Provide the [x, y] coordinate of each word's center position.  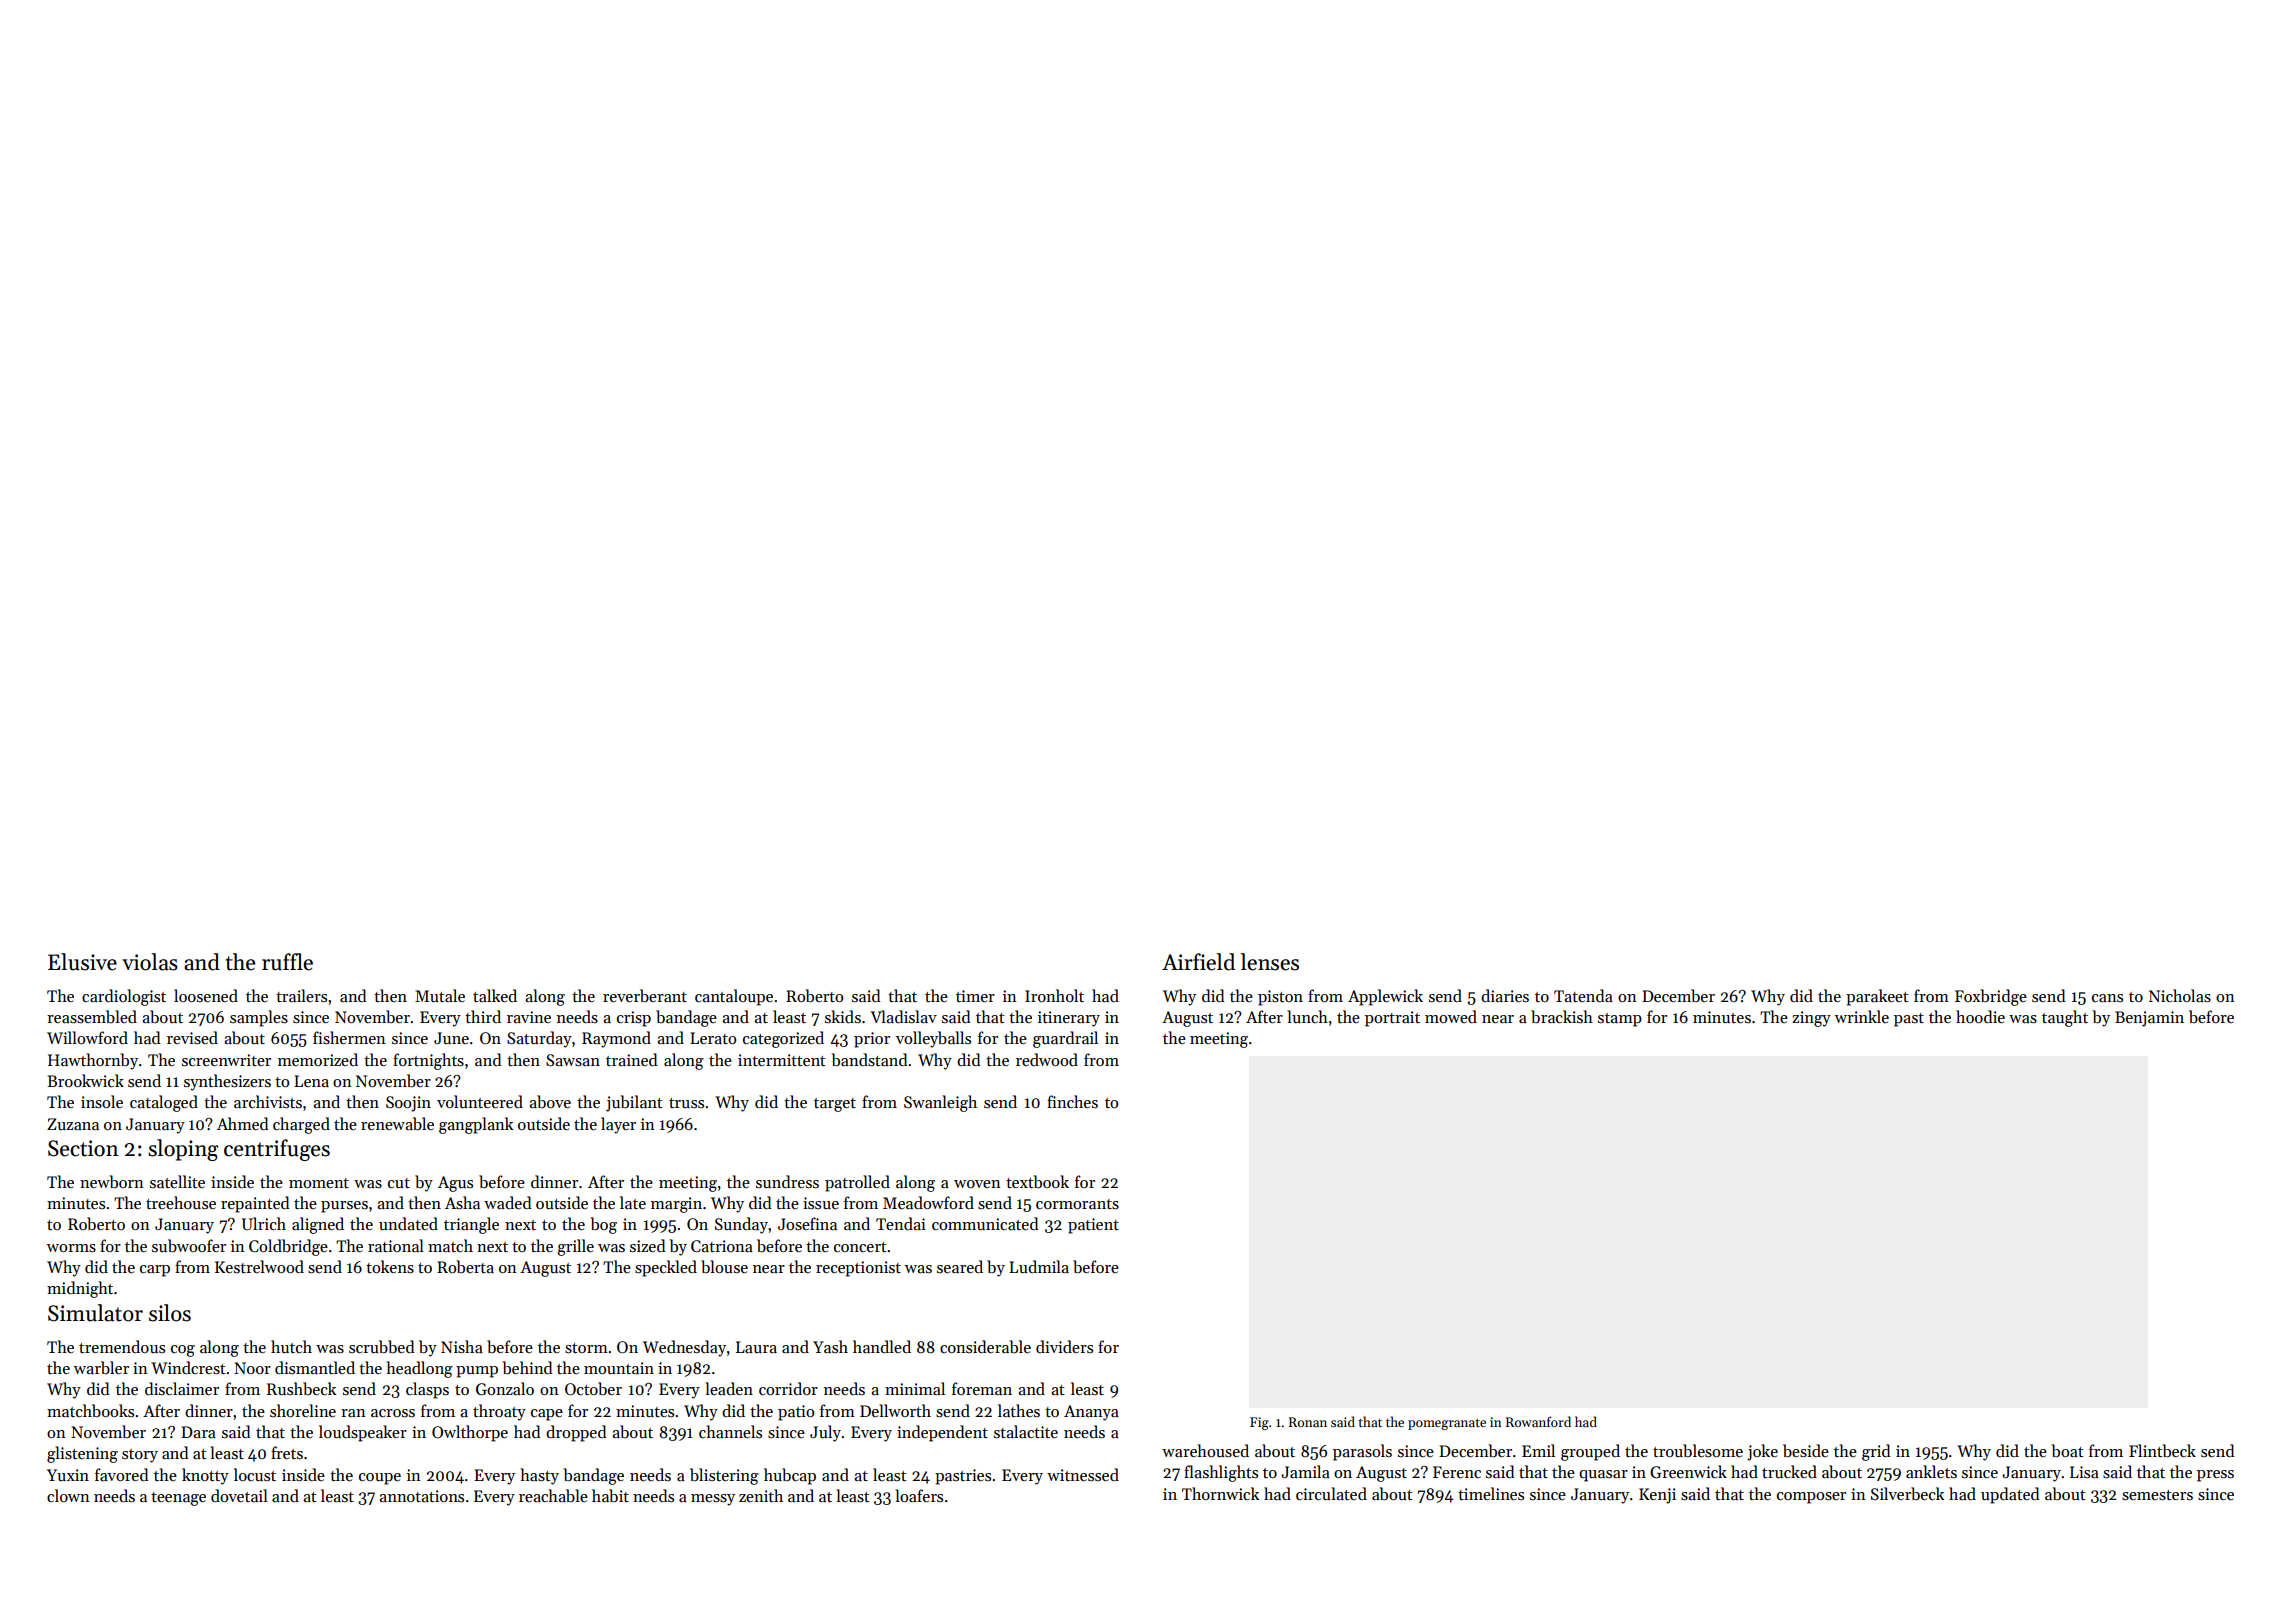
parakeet [1877, 997]
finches [1072, 1101]
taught [2065, 1018]
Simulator [95, 1313]
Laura [756, 1347]
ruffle [287, 962]
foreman [982, 1388]
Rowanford [1538, 1421]
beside [1806, 1451]
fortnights [428, 1061]
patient [1093, 1226]
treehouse [181, 1202]
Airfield [1198, 962]
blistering [724, 1476]
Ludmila [1039, 1266]
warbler [101, 1367]
